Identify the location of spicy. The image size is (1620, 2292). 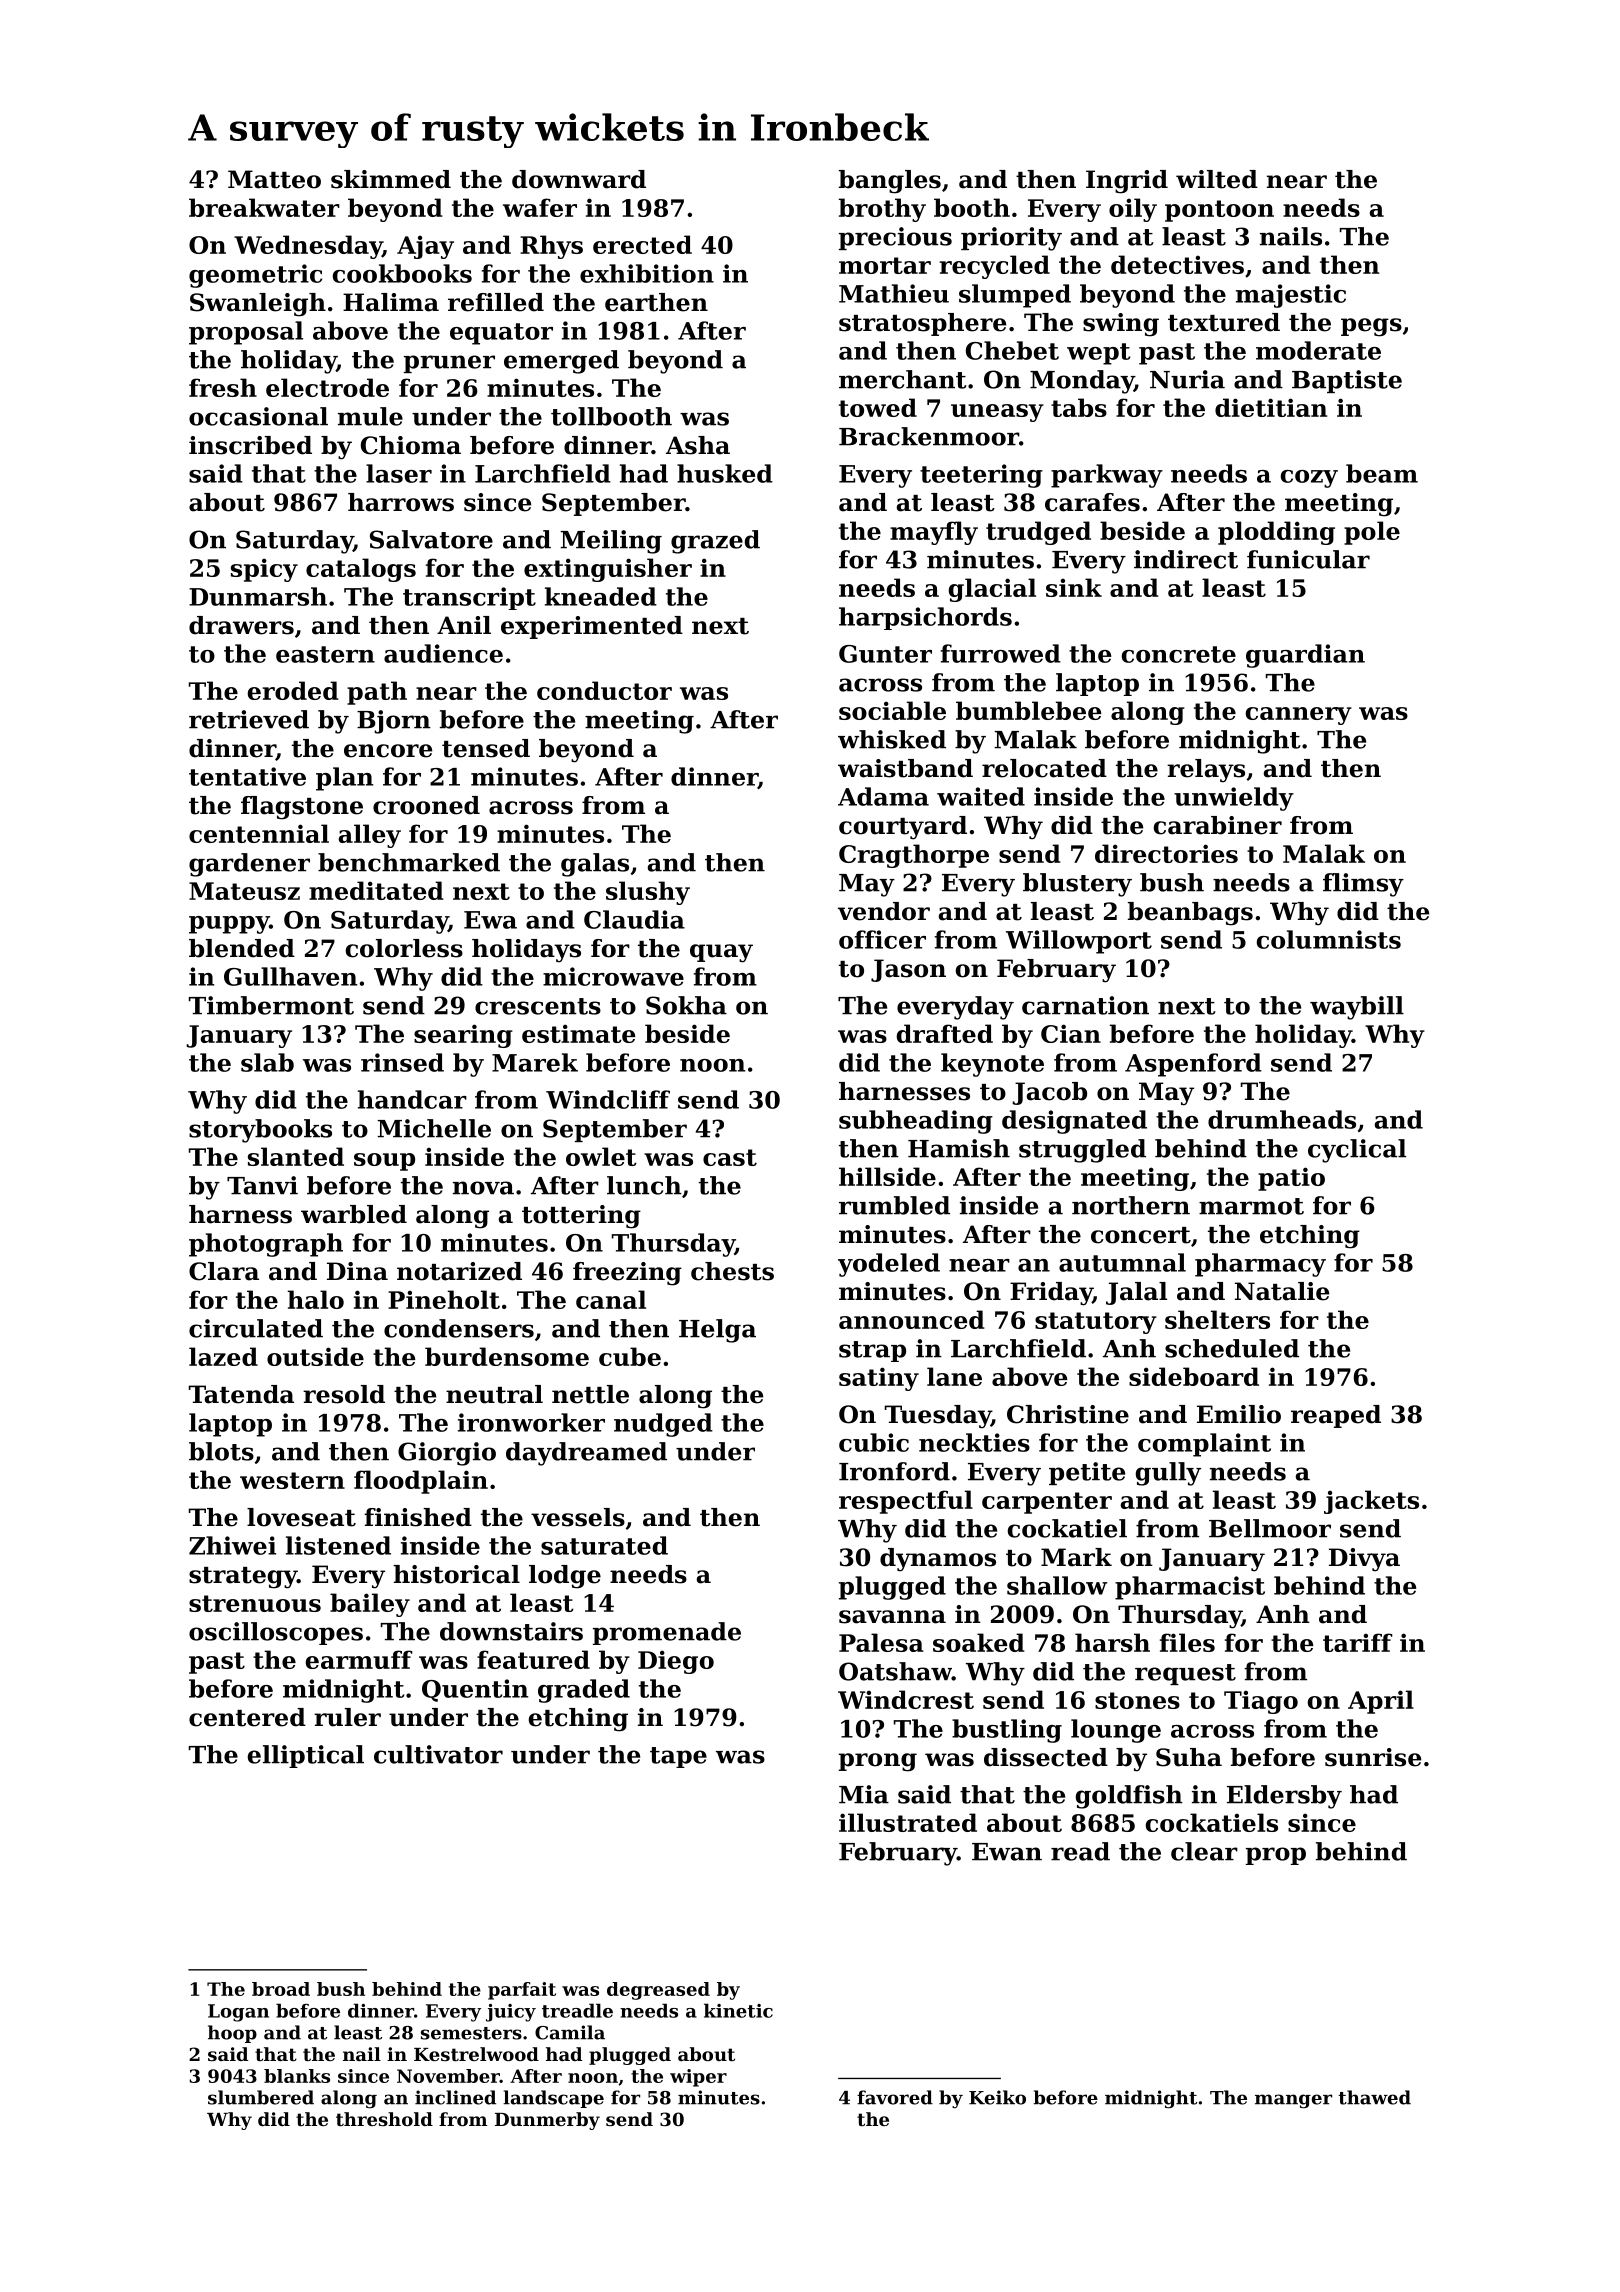
(264, 570).
